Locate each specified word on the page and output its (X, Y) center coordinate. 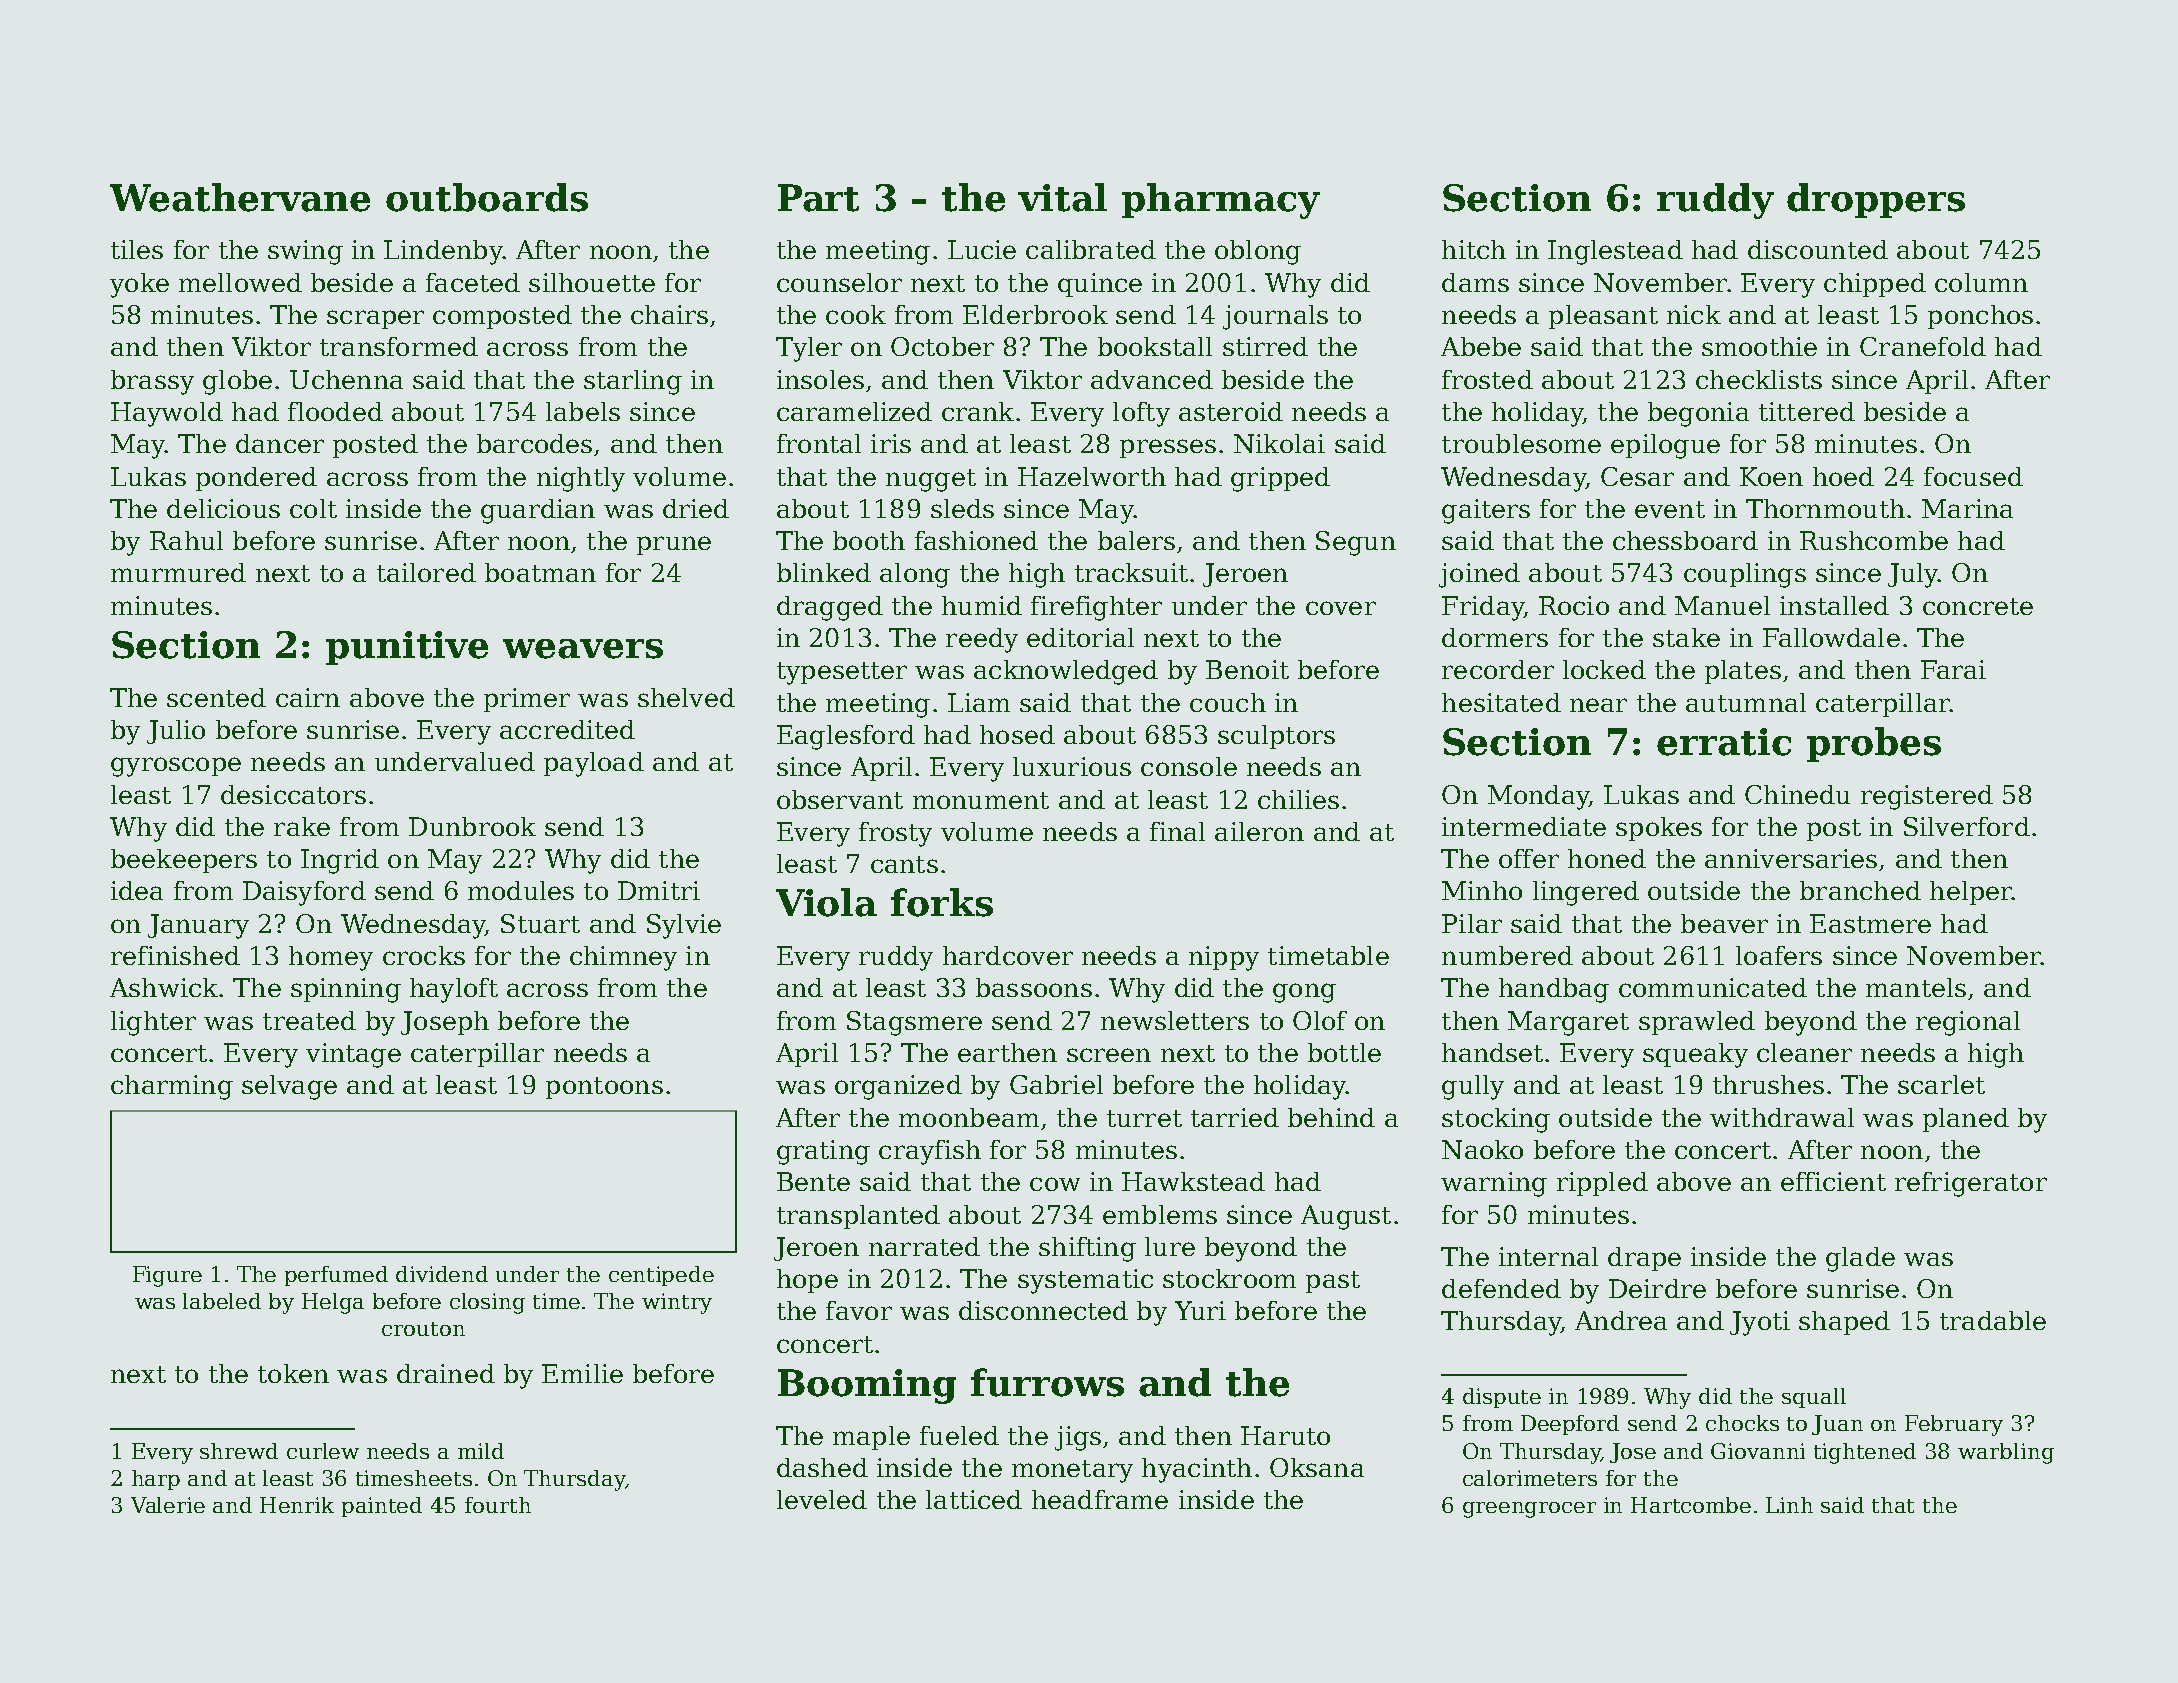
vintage (353, 1055)
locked (1604, 669)
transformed (399, 346)
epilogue (1665, 446)
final (1177, 831)
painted (382, 1507)
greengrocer (1529, 1510)
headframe (1100, 1499)
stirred (1265, 346)
